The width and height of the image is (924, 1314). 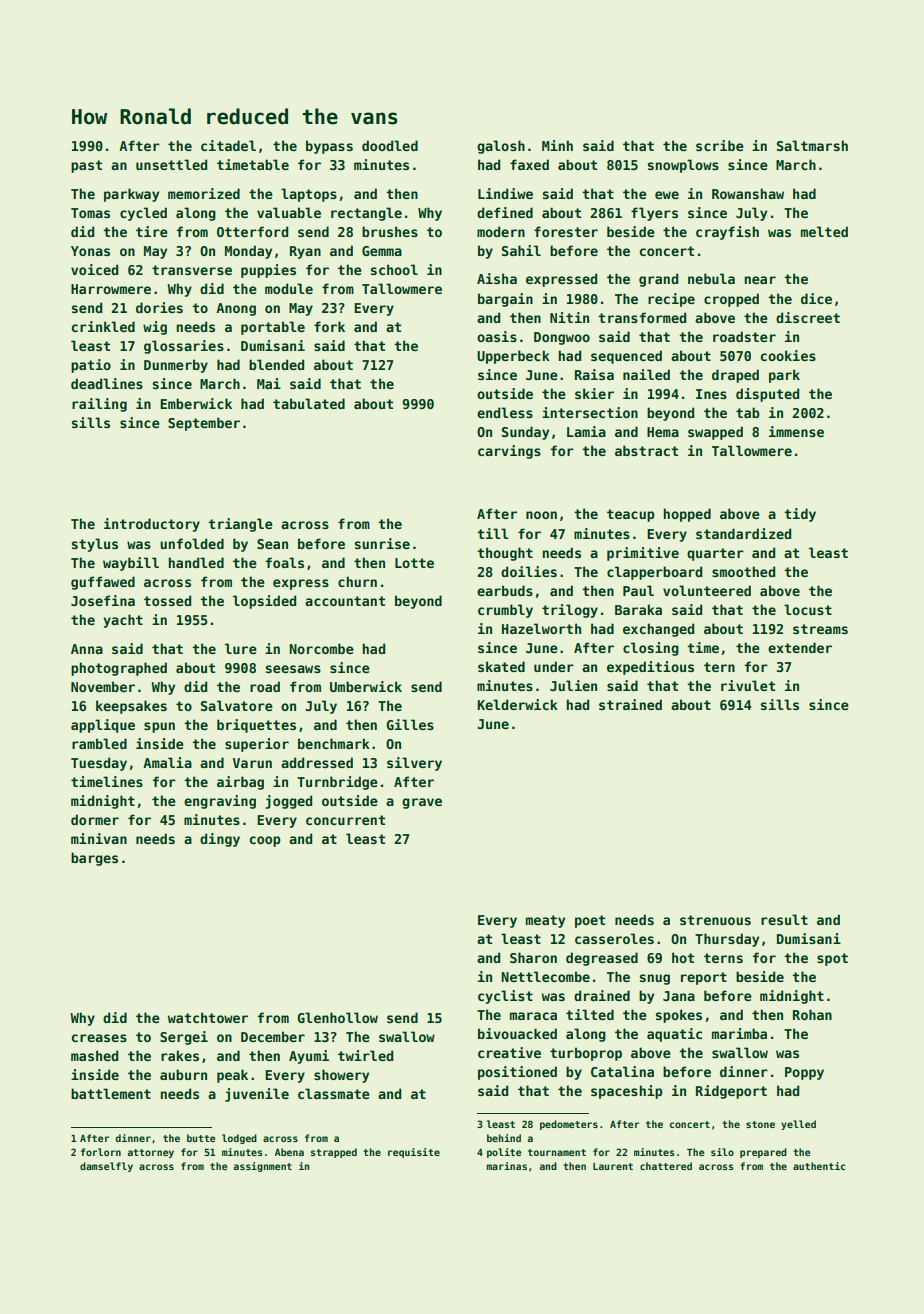 What do you see at coordinates (784, 919) in the image?
I see `result` at bounding box center [784, 919].
